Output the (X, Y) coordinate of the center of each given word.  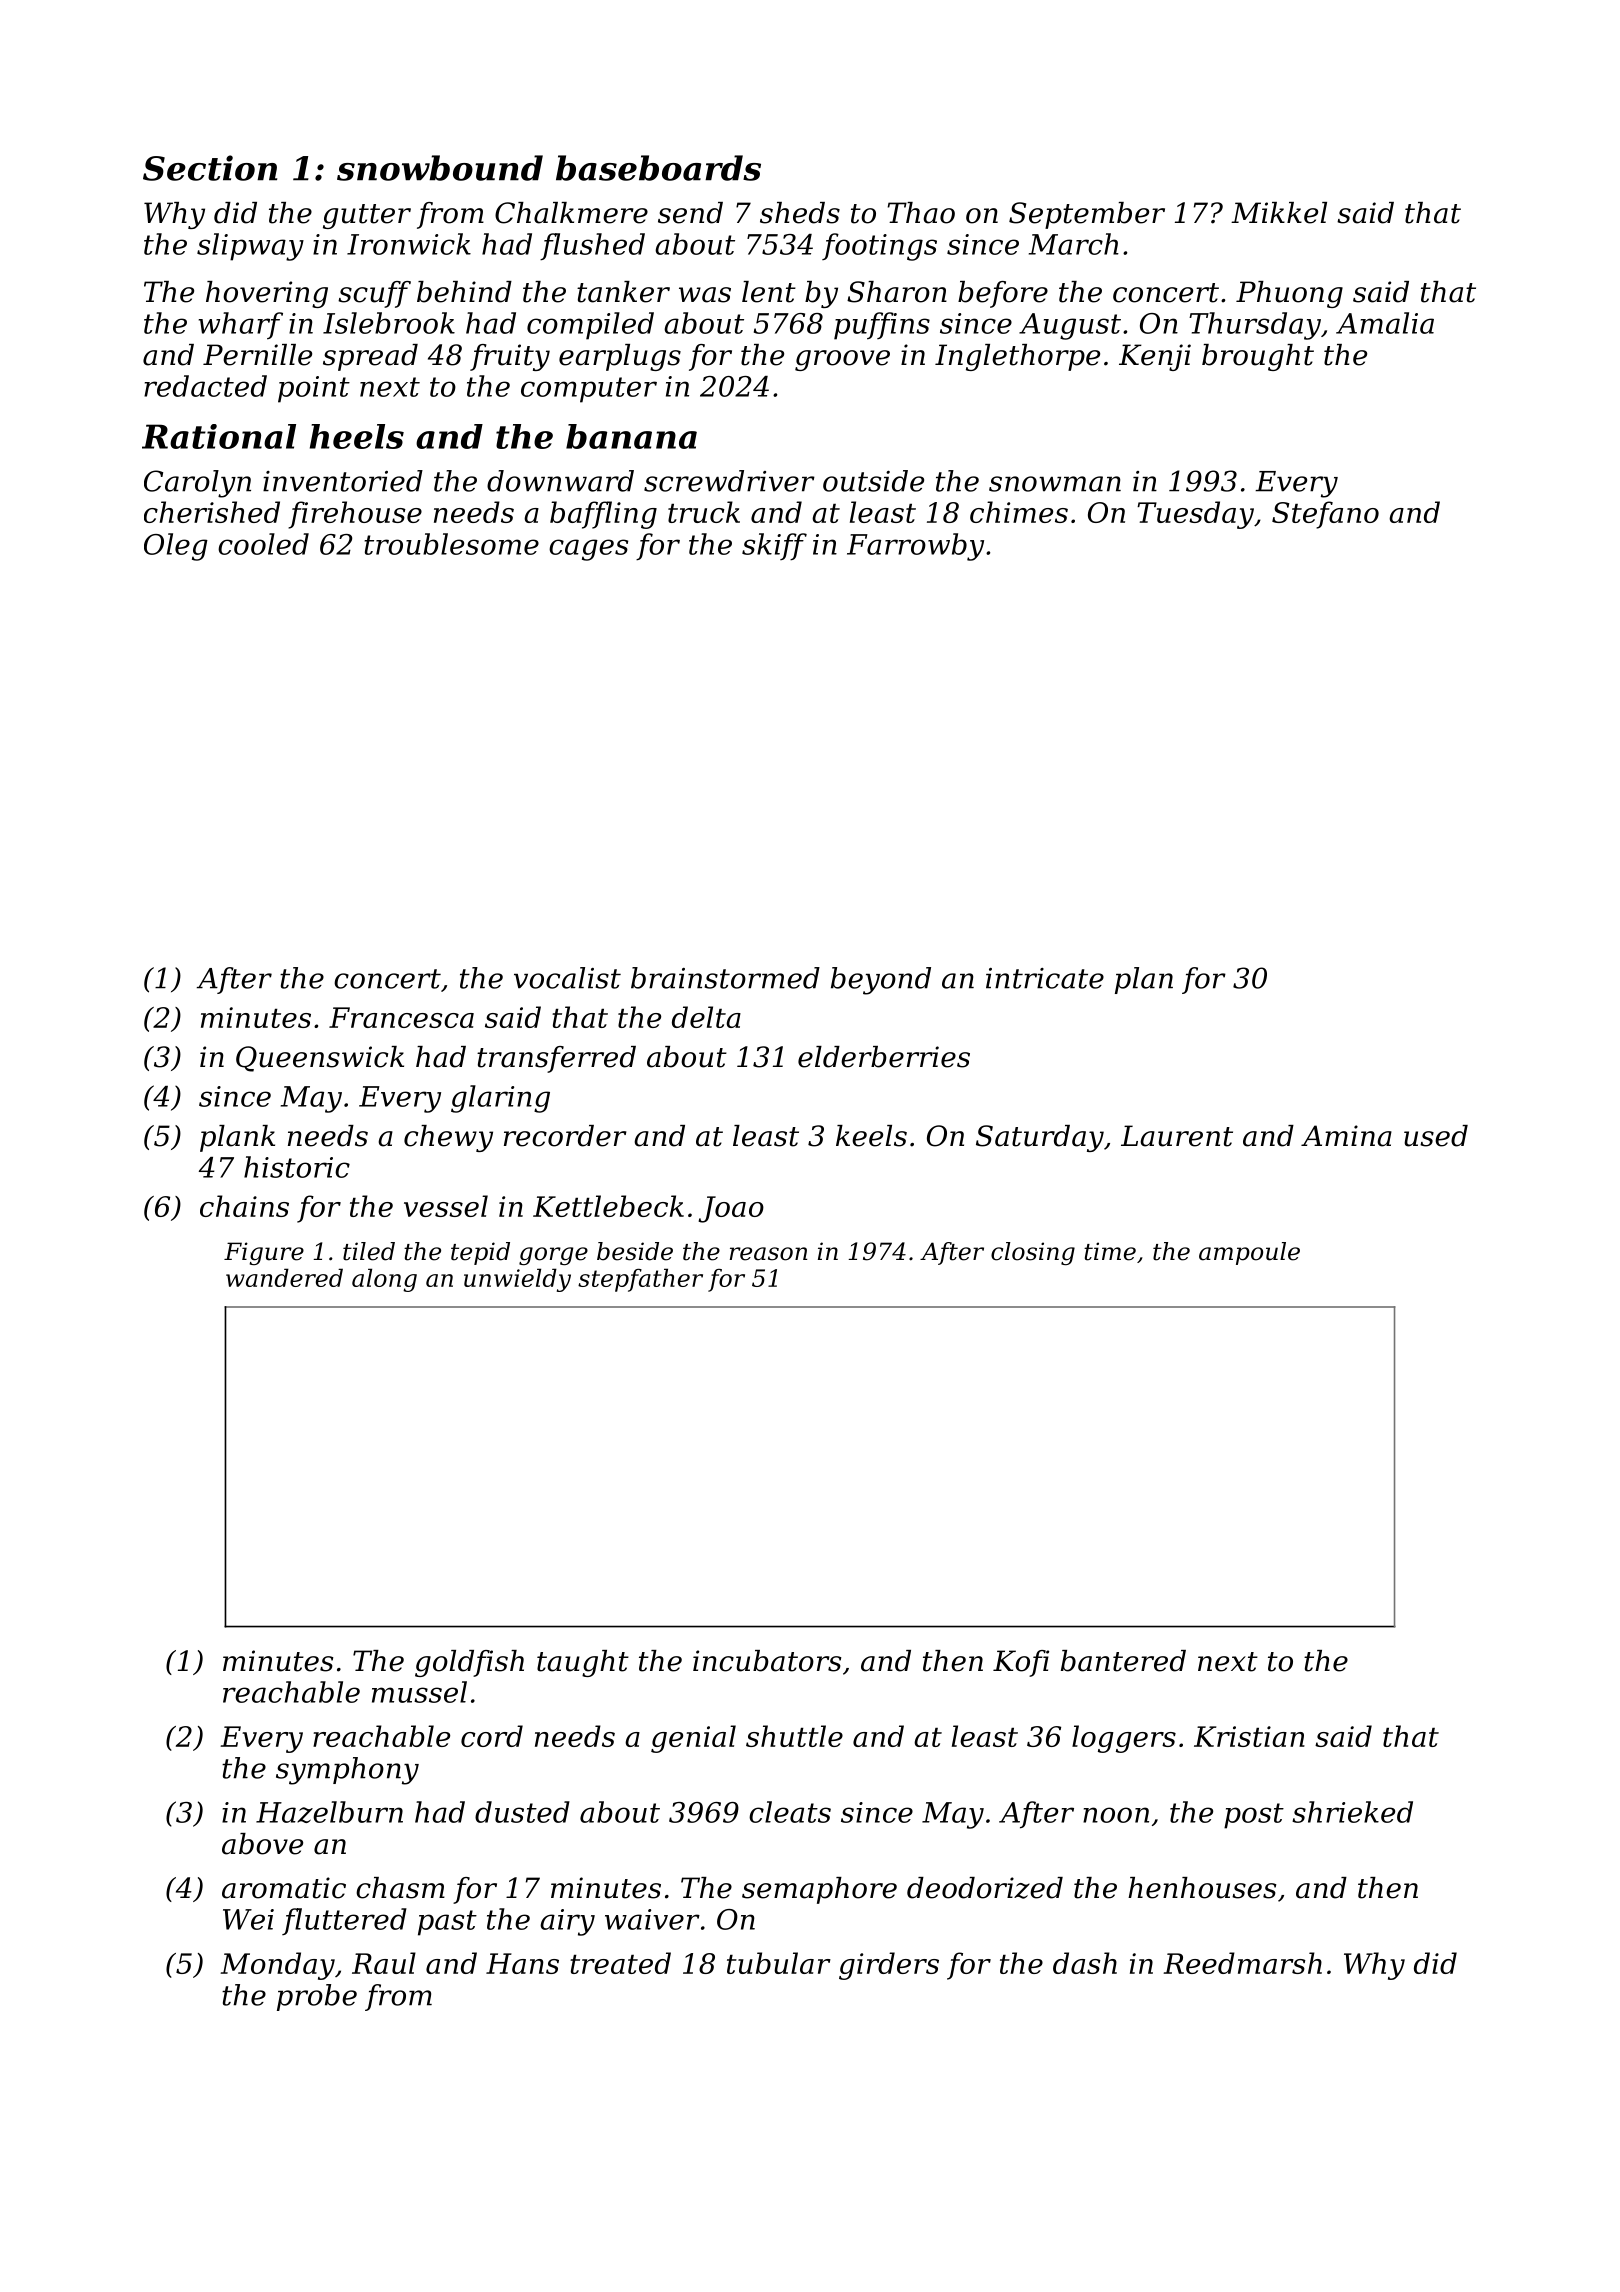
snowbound (440, 168)
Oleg (176, 547)
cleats (790, 1812)
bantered (1123, 1661)
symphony (347, 1771)
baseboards (658, 168)
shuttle (794, 1736)
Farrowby (915, 547)
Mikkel (1279, 213)
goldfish (469, 1663)
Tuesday (1195, 515)
